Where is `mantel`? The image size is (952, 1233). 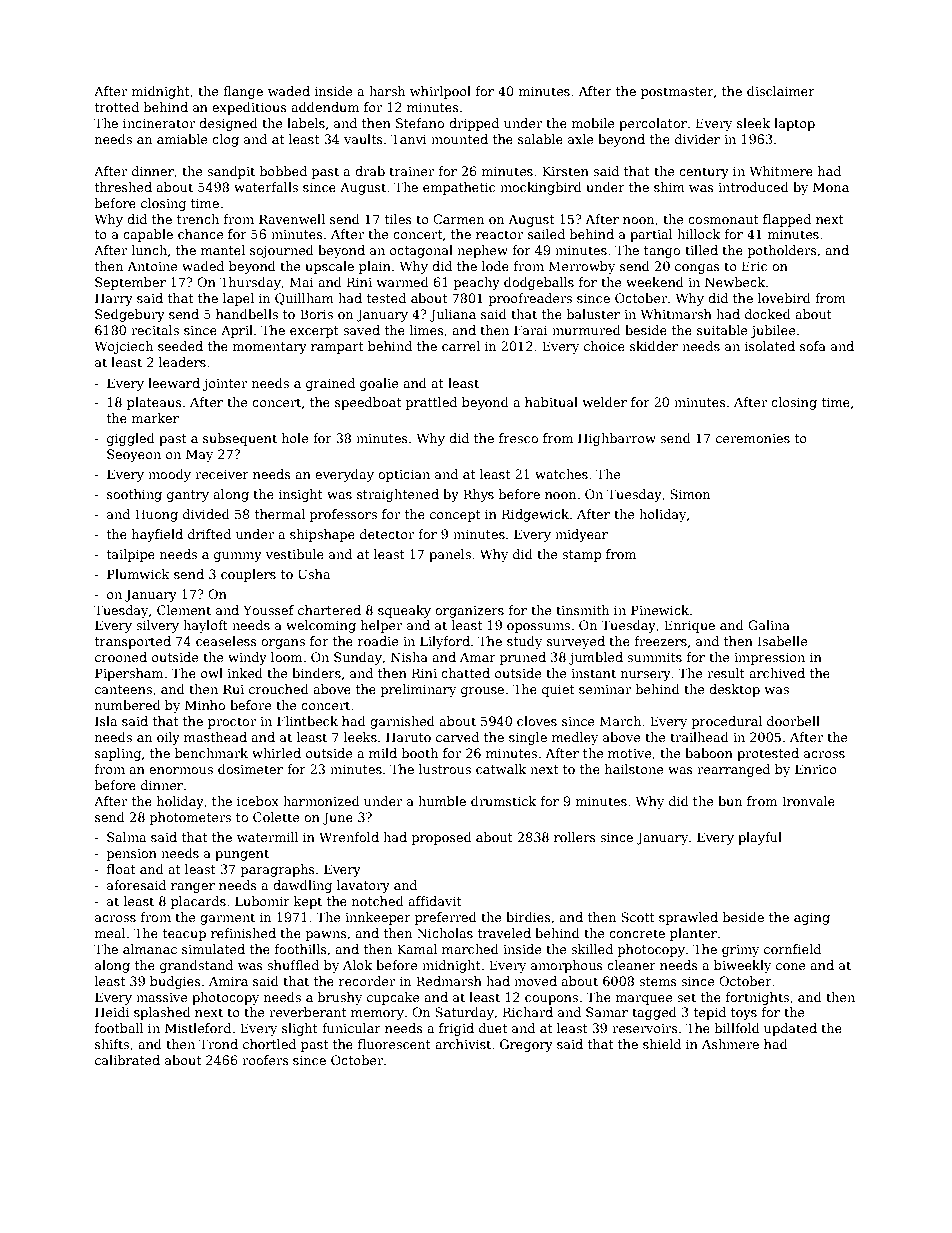
mantel is located at coordinates (223, 250).
